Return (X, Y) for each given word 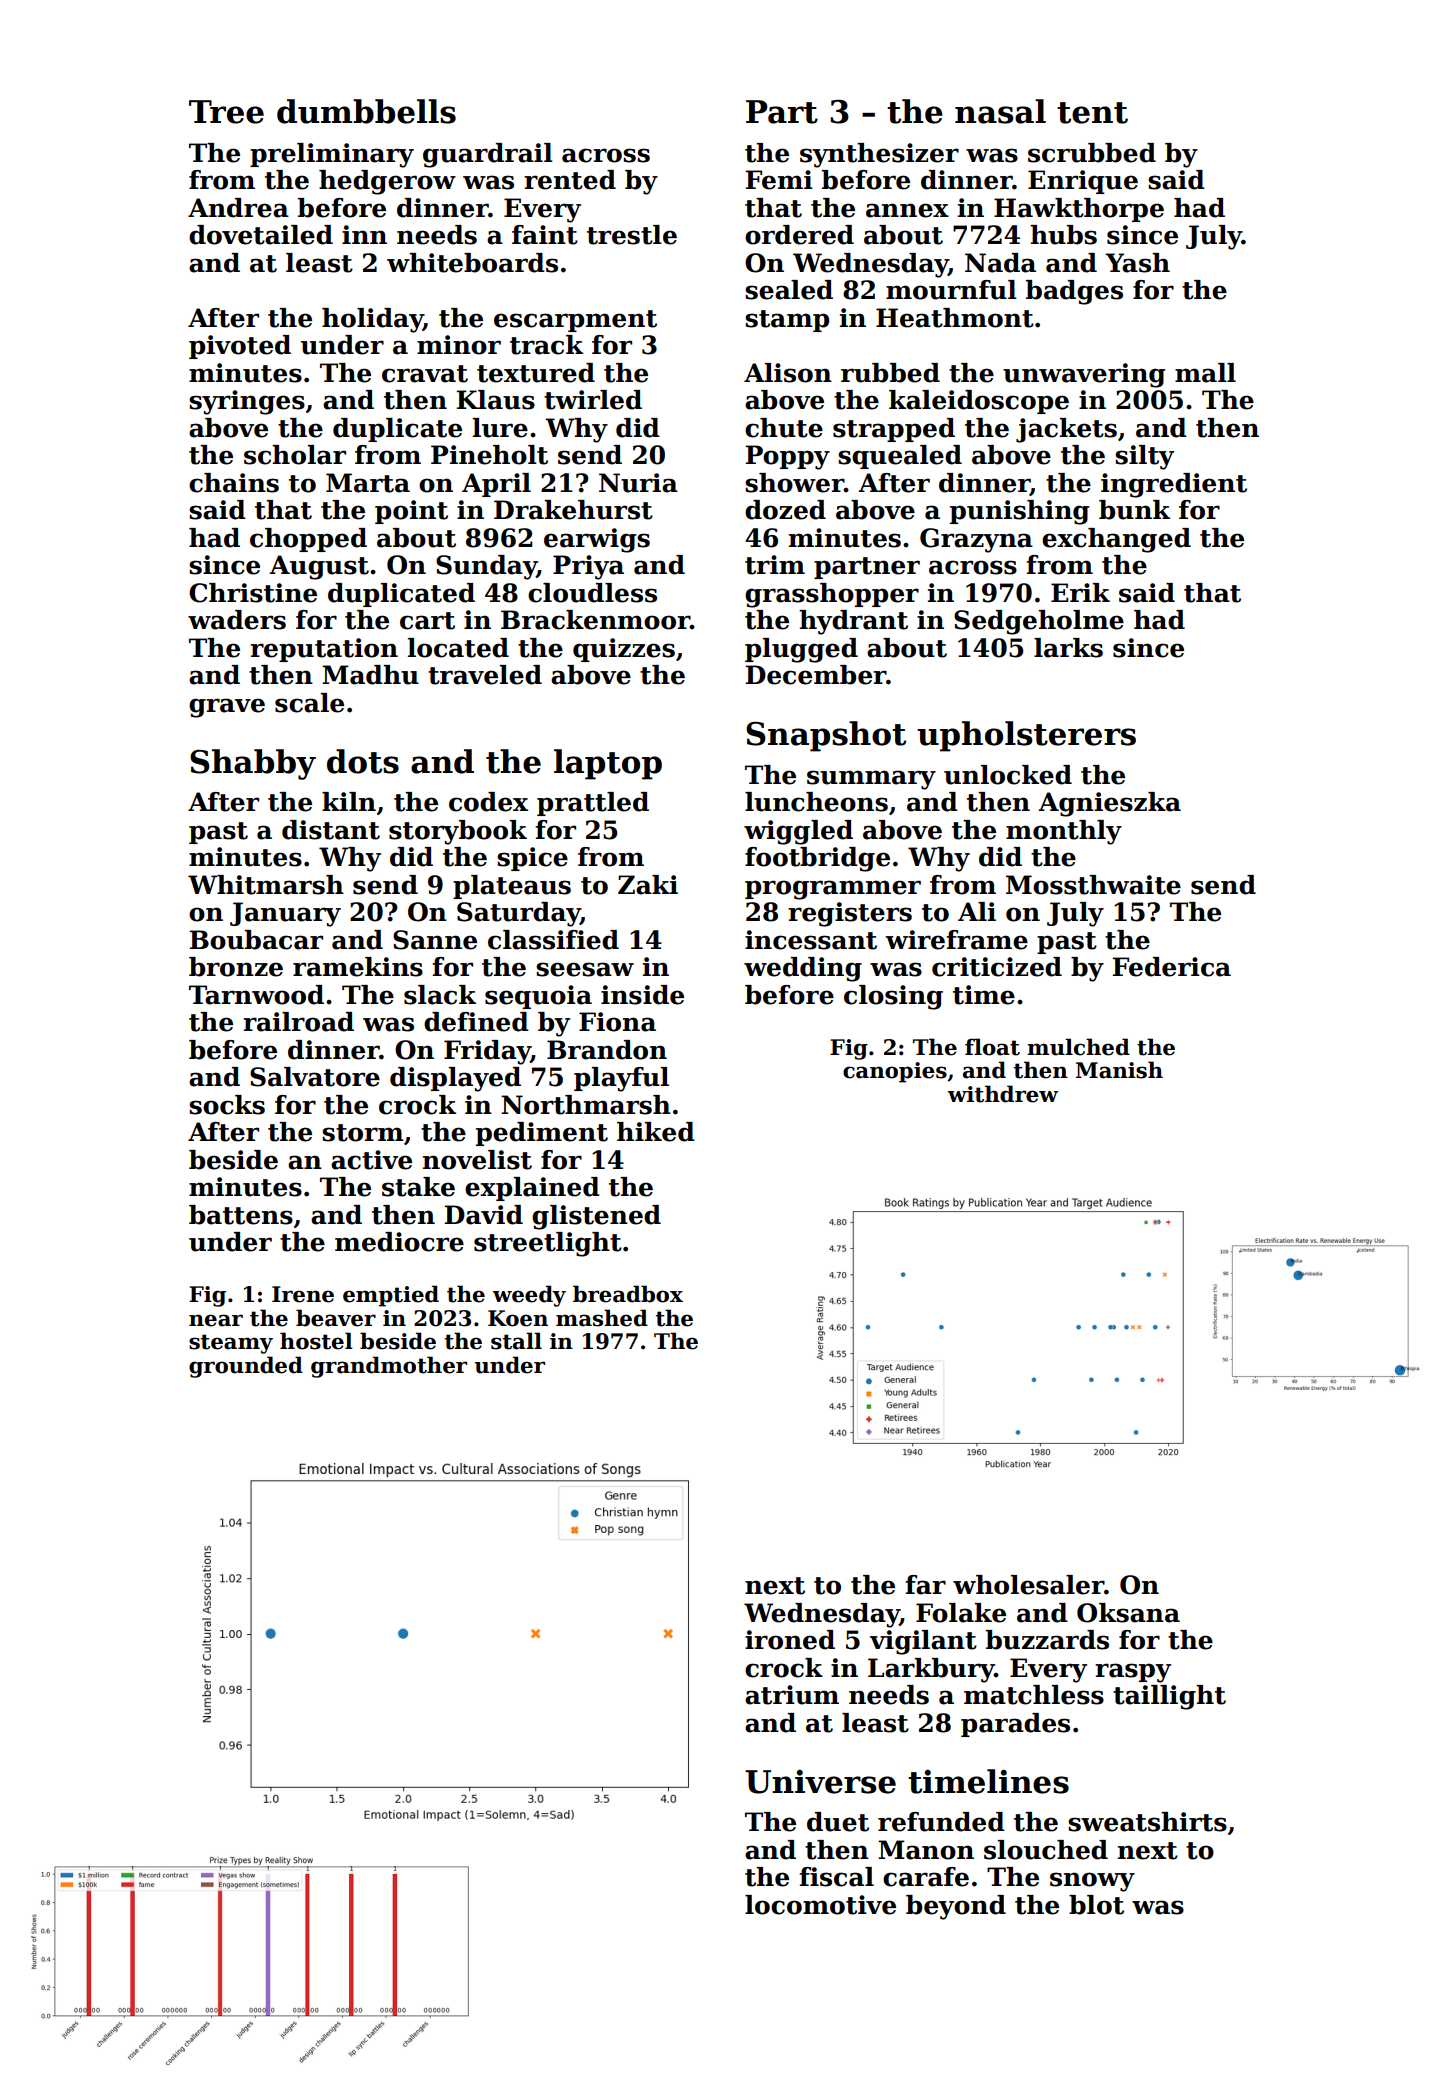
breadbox (628, 1294)
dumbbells (366, 111)
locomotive (820, 1905)
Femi (779, 180)
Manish (1119, 1070)
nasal (1000, 111)
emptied (391, 1296)
